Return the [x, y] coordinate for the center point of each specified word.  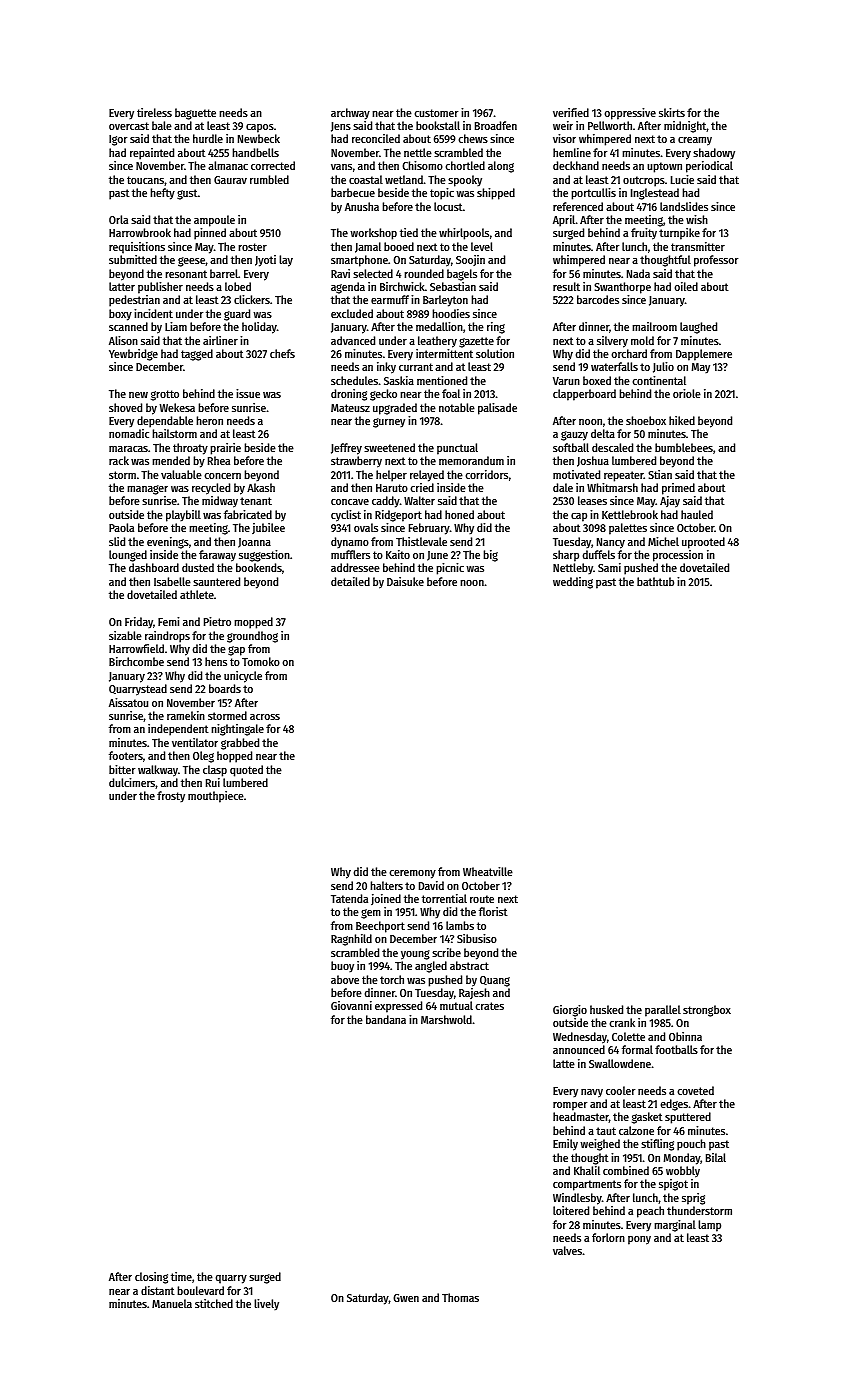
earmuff [390, 299]
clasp [215, 771]
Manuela [172, 1303]
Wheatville [488, 871]
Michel [663, 541]
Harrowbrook [140, 232]
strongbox [707, 1011]
